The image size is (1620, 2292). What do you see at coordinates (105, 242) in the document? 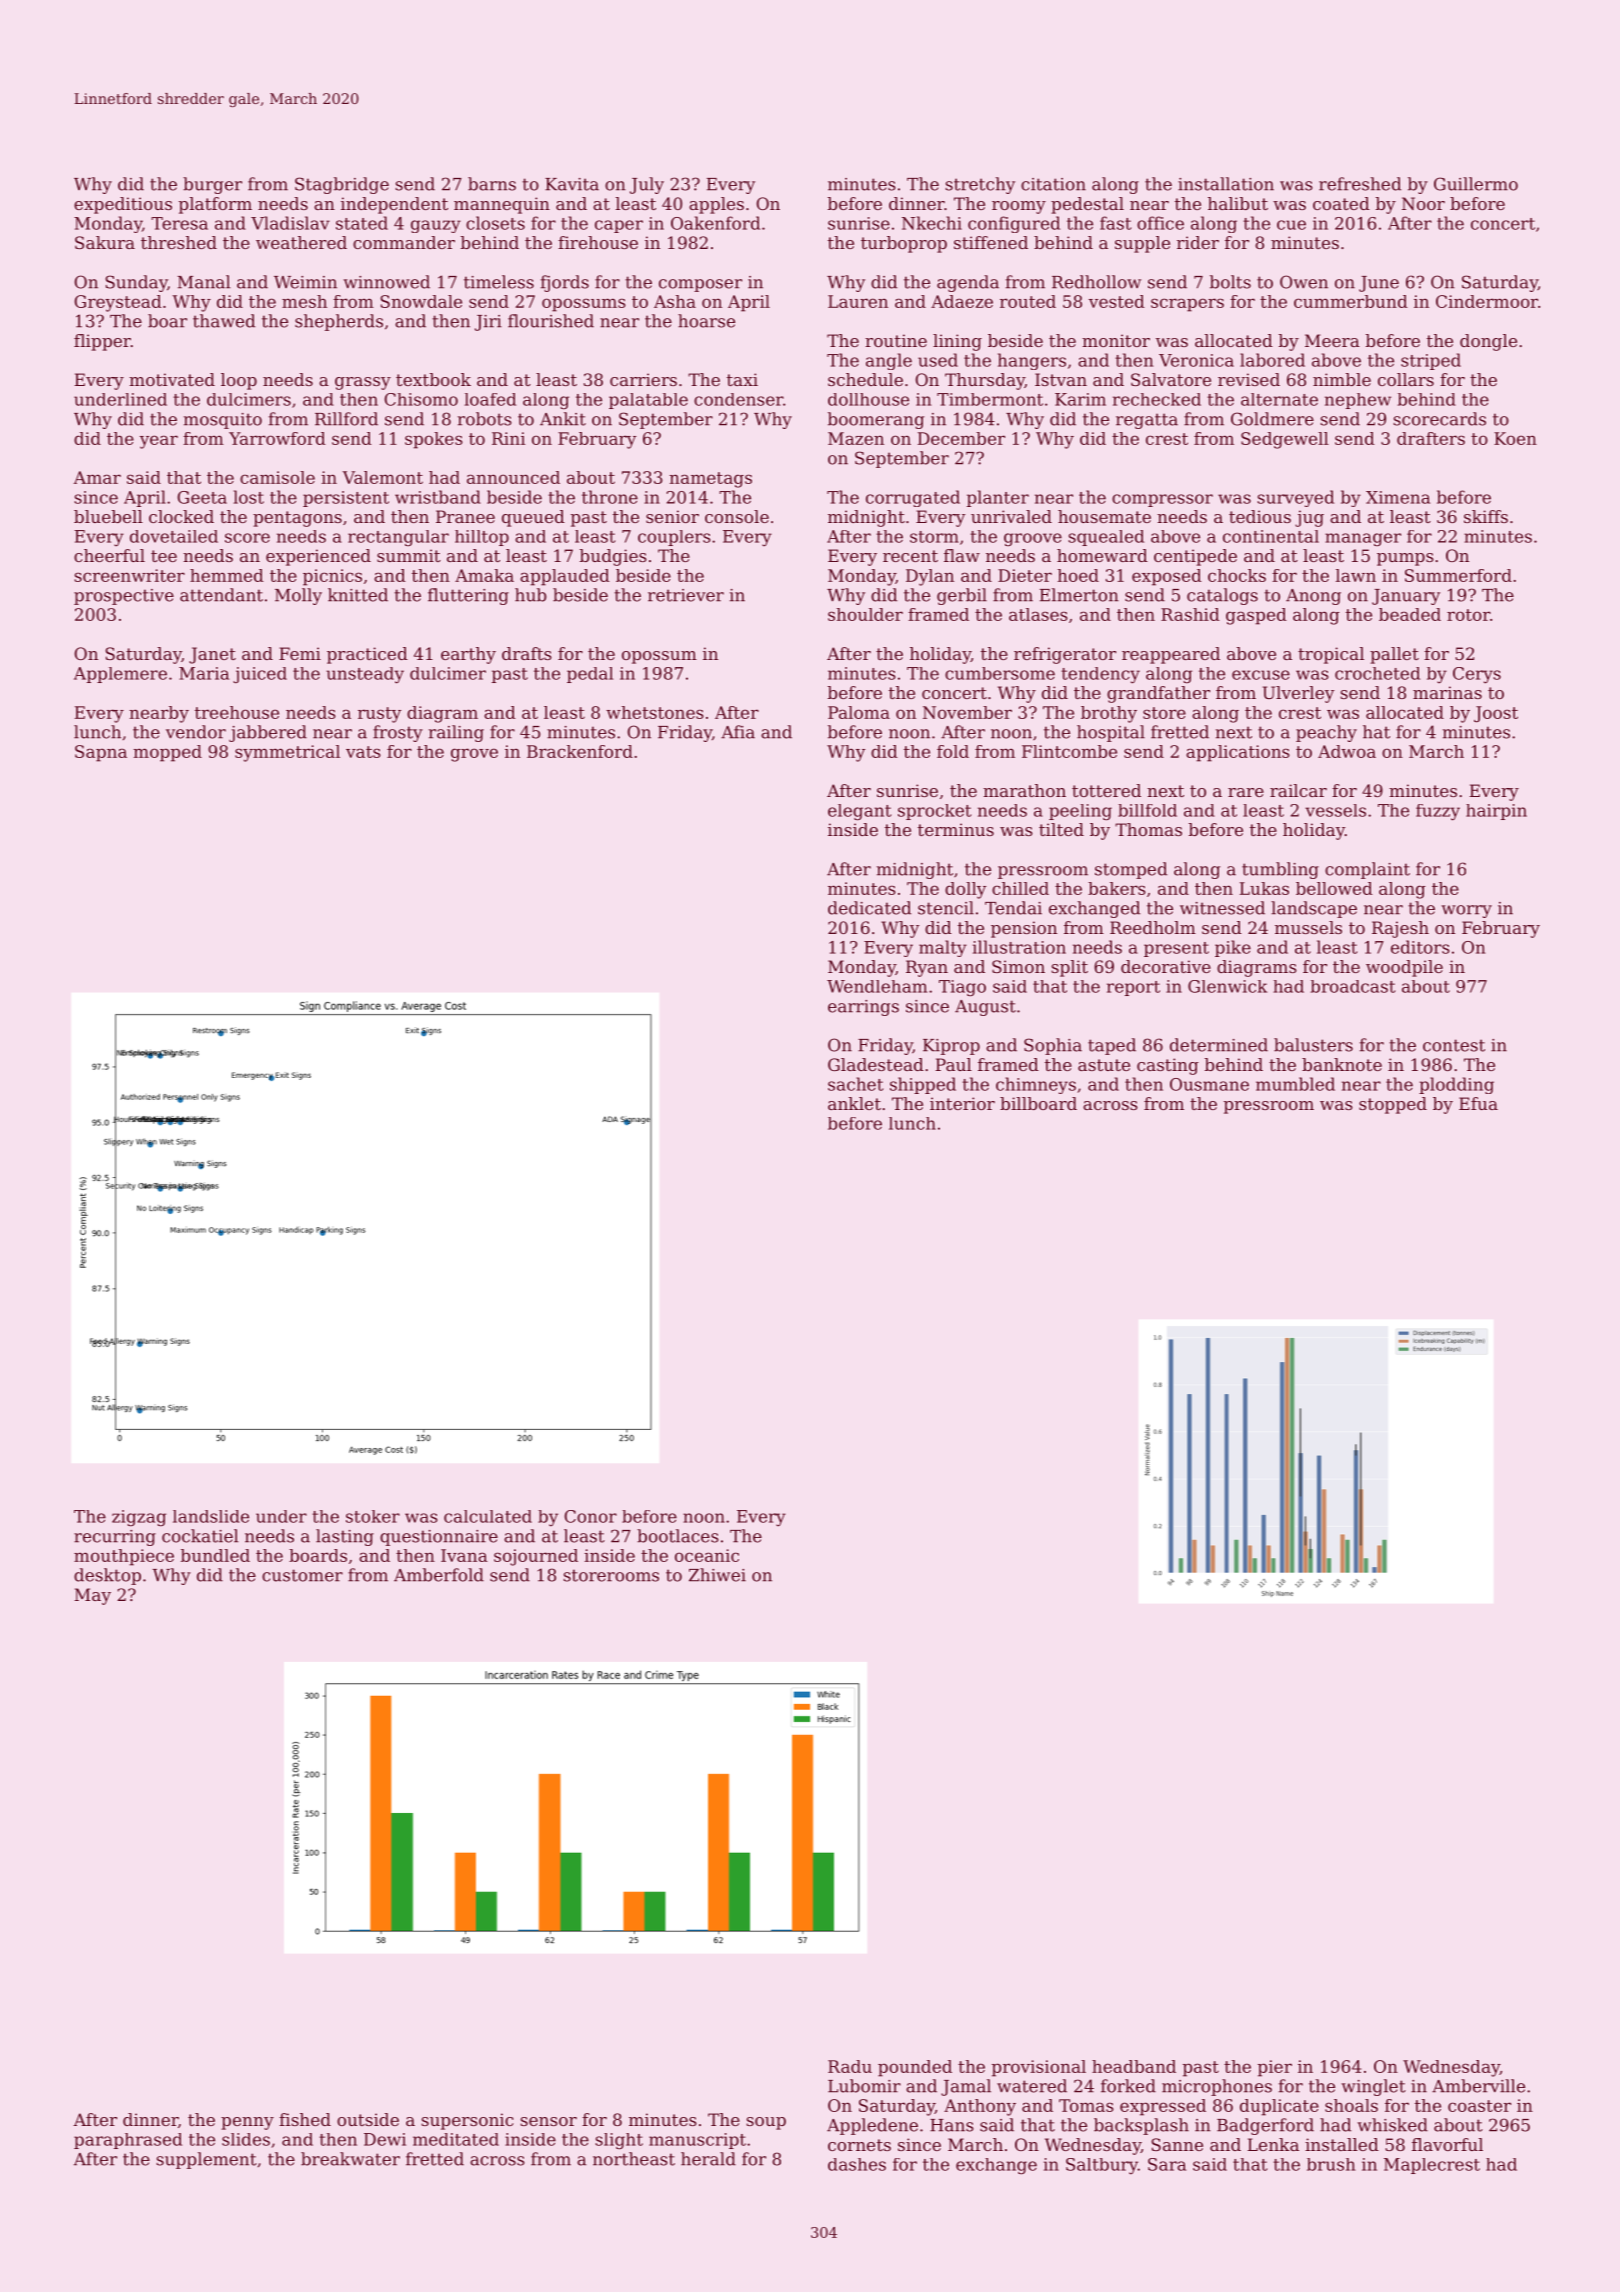
I see `Sakura` at bounding box center [105, 242].
